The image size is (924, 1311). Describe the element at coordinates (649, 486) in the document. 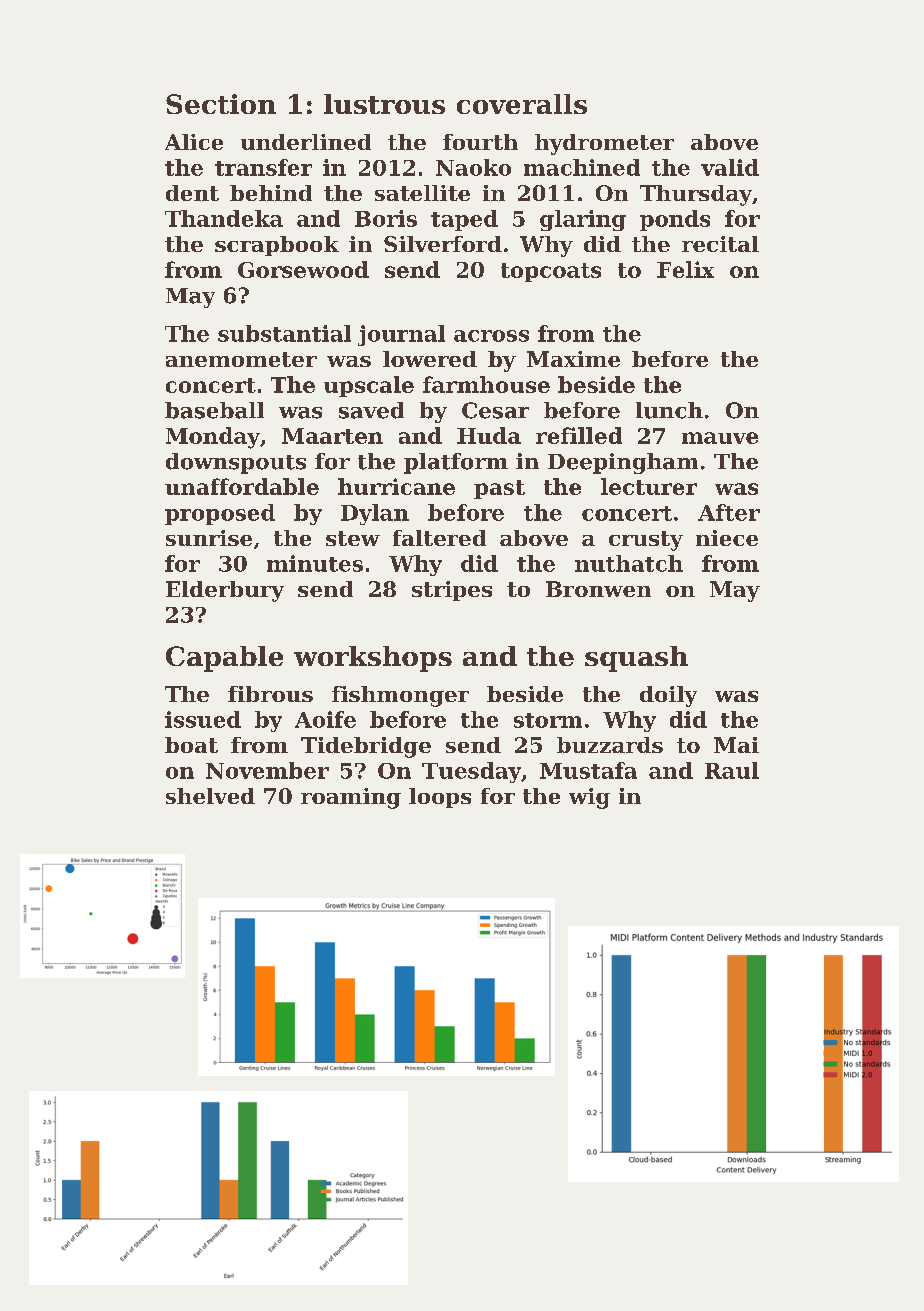

I see `lecturer` at that location.
